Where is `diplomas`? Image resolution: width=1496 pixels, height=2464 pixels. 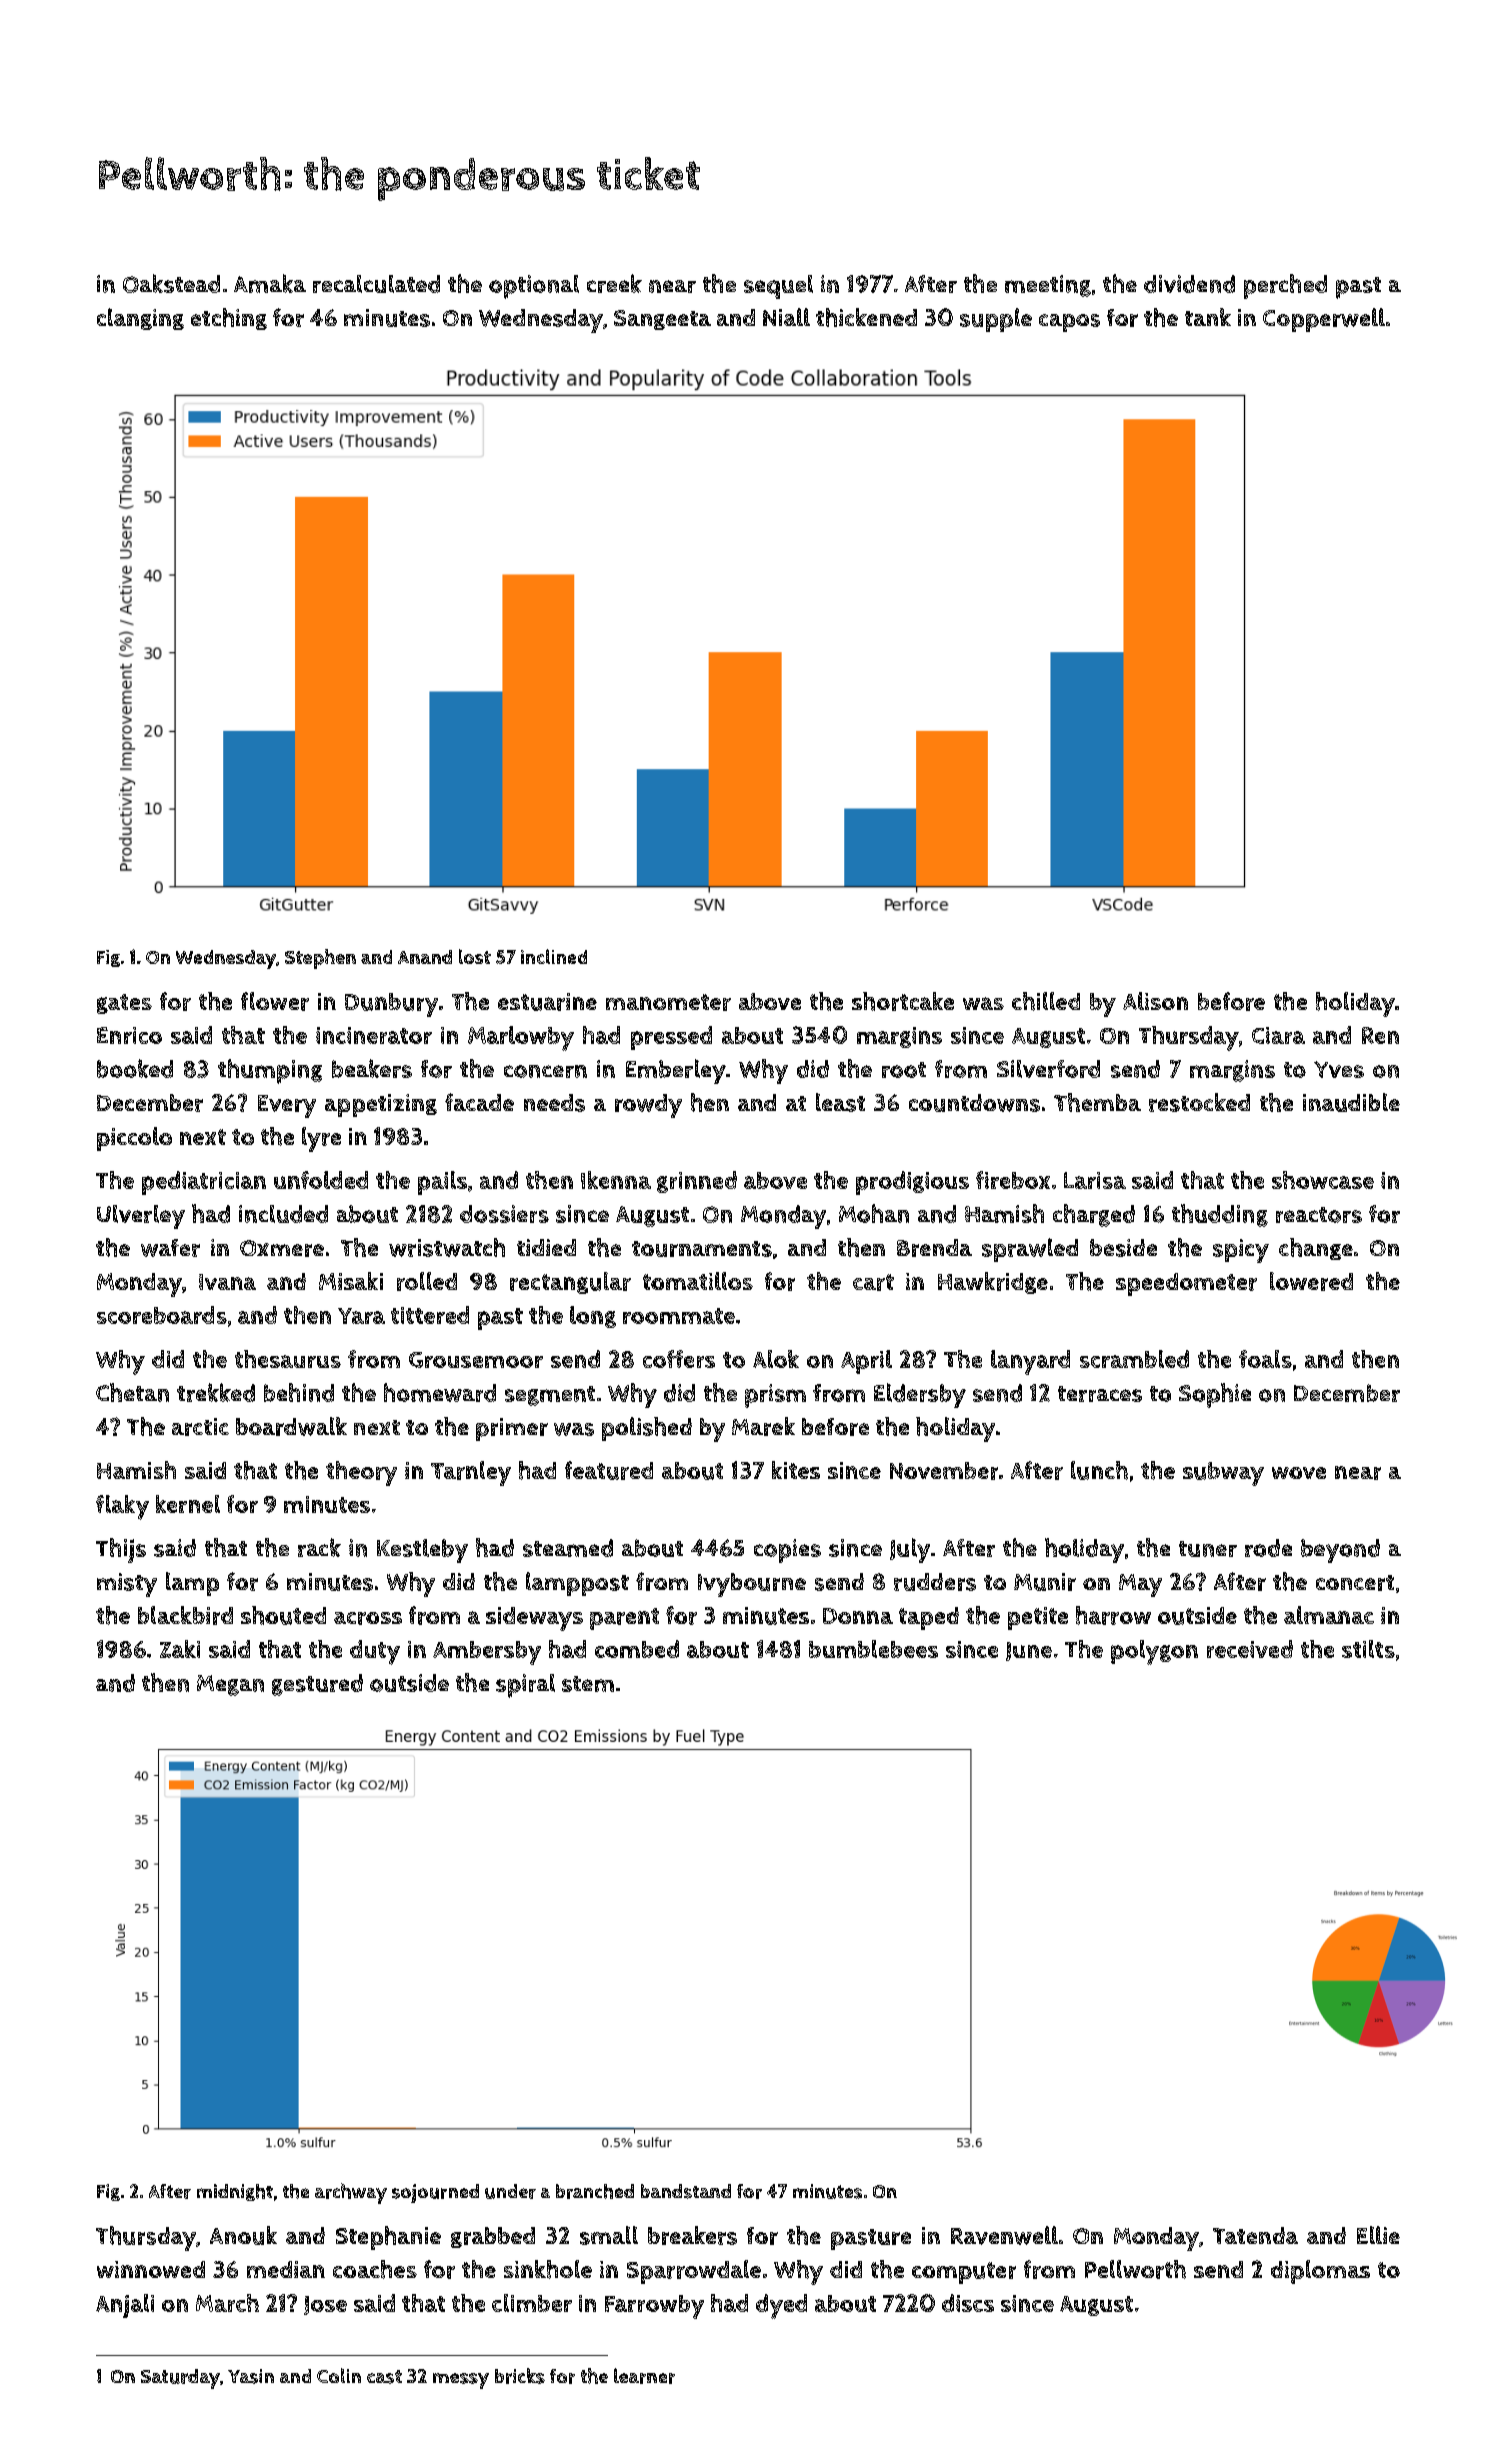
diplomas is located at coordinates (1320, 2272).
